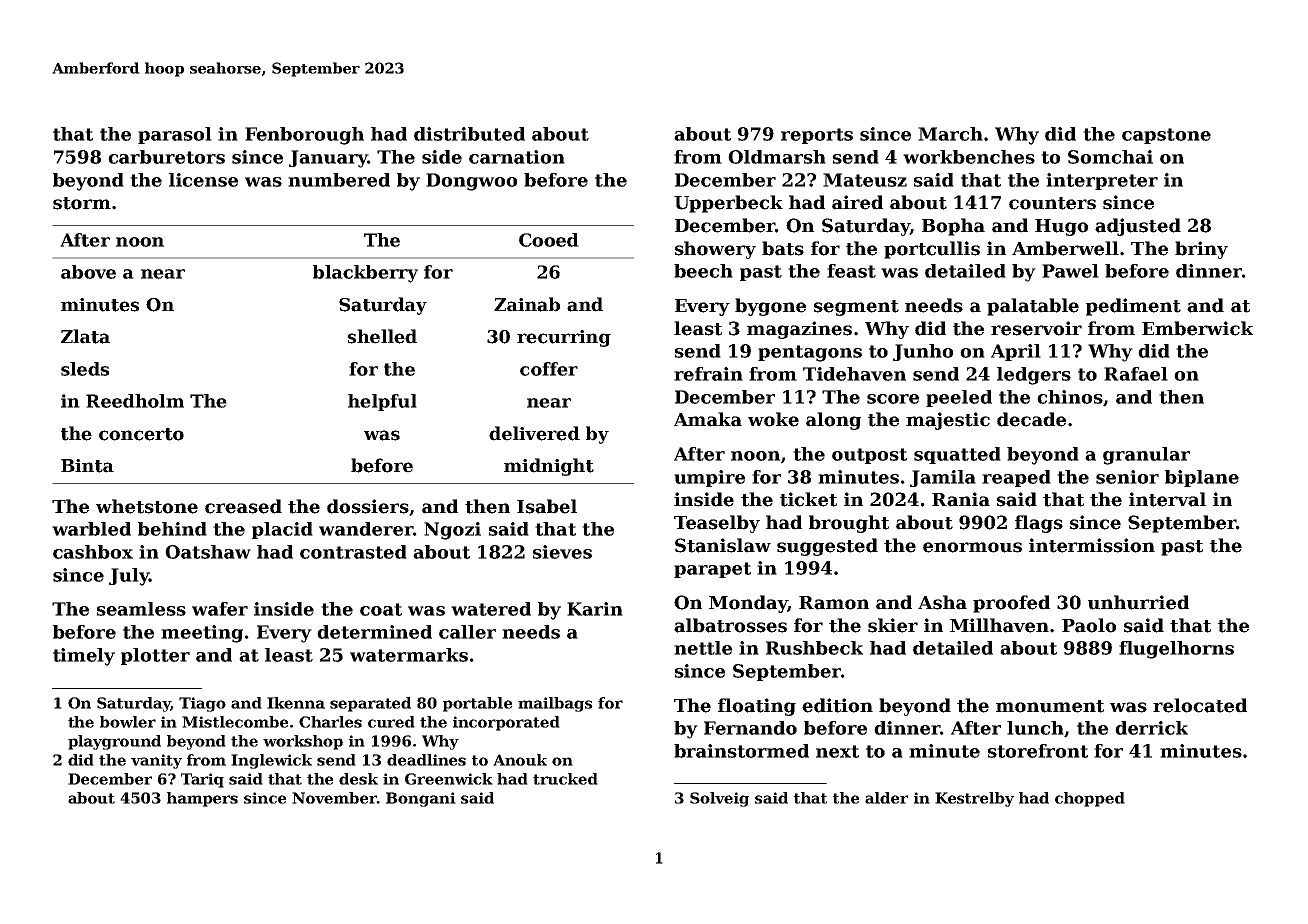 Image resolution: width=1308 pixels, height=924 pixels. Describe the element at coordinates (1151, 728) in the image. I see `derrick` at that location.
